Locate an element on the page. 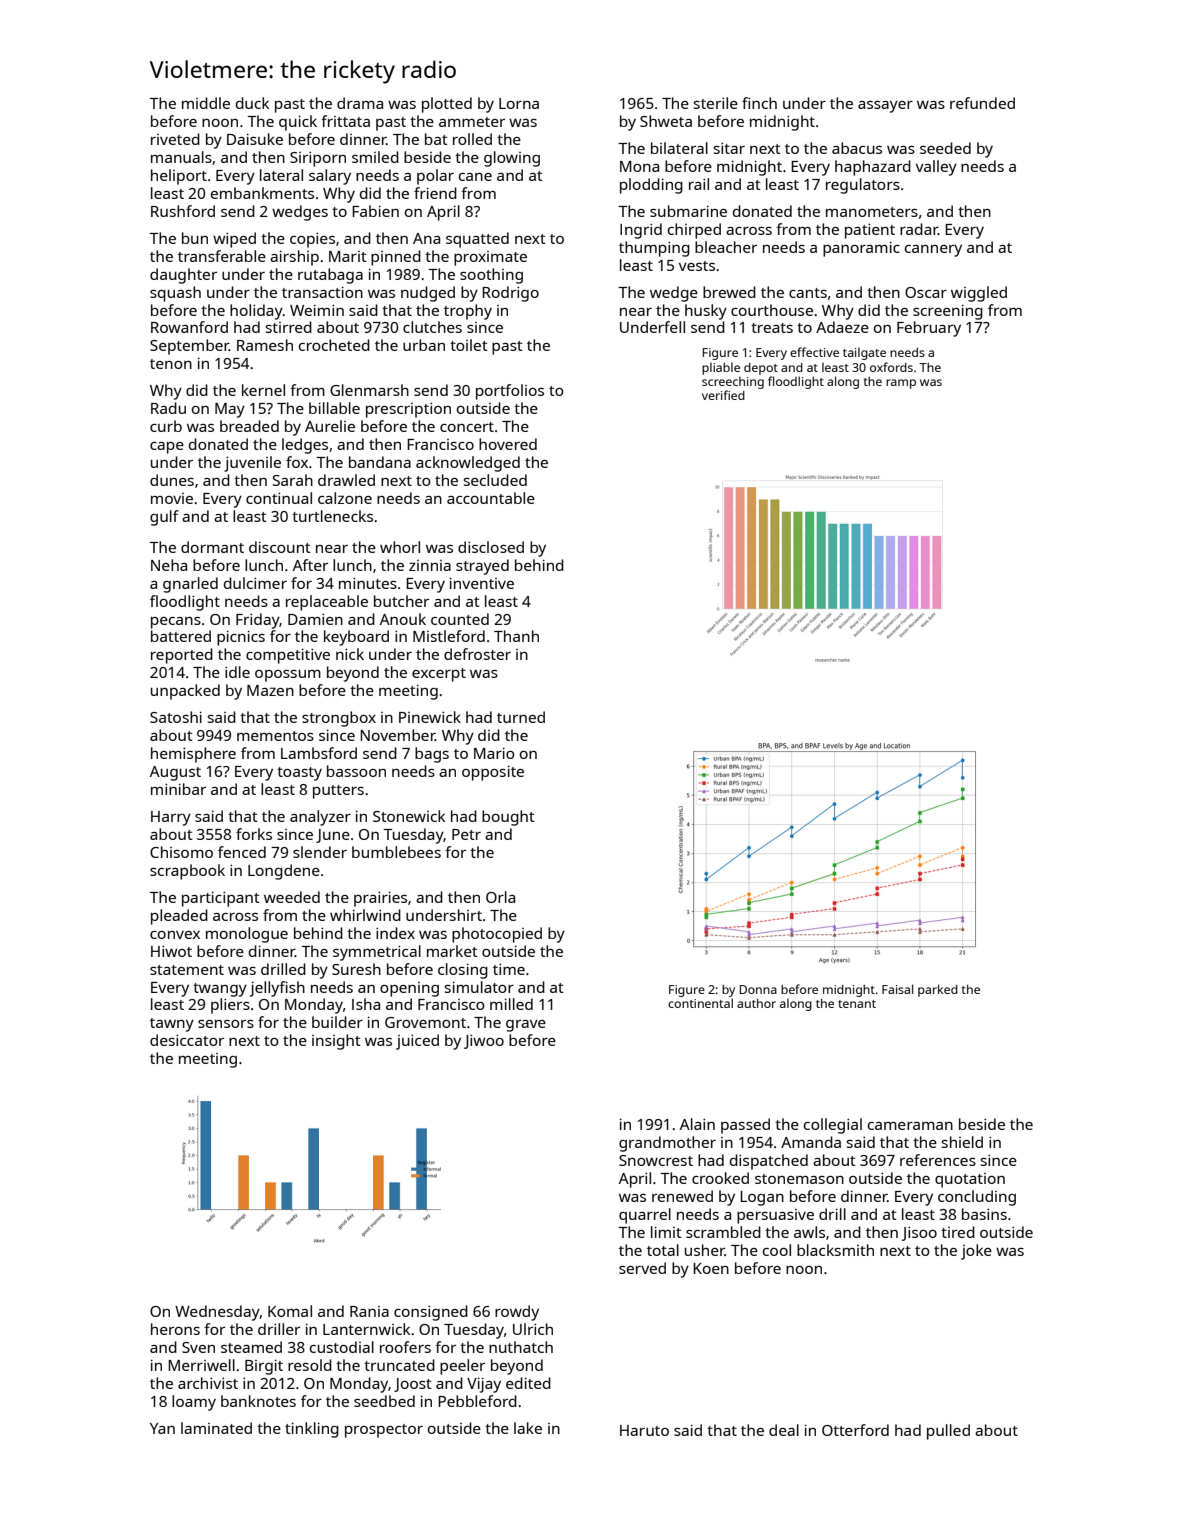 The height and width of the image is (1532, 1184). pulled is located at coordinates (948, 1432).
